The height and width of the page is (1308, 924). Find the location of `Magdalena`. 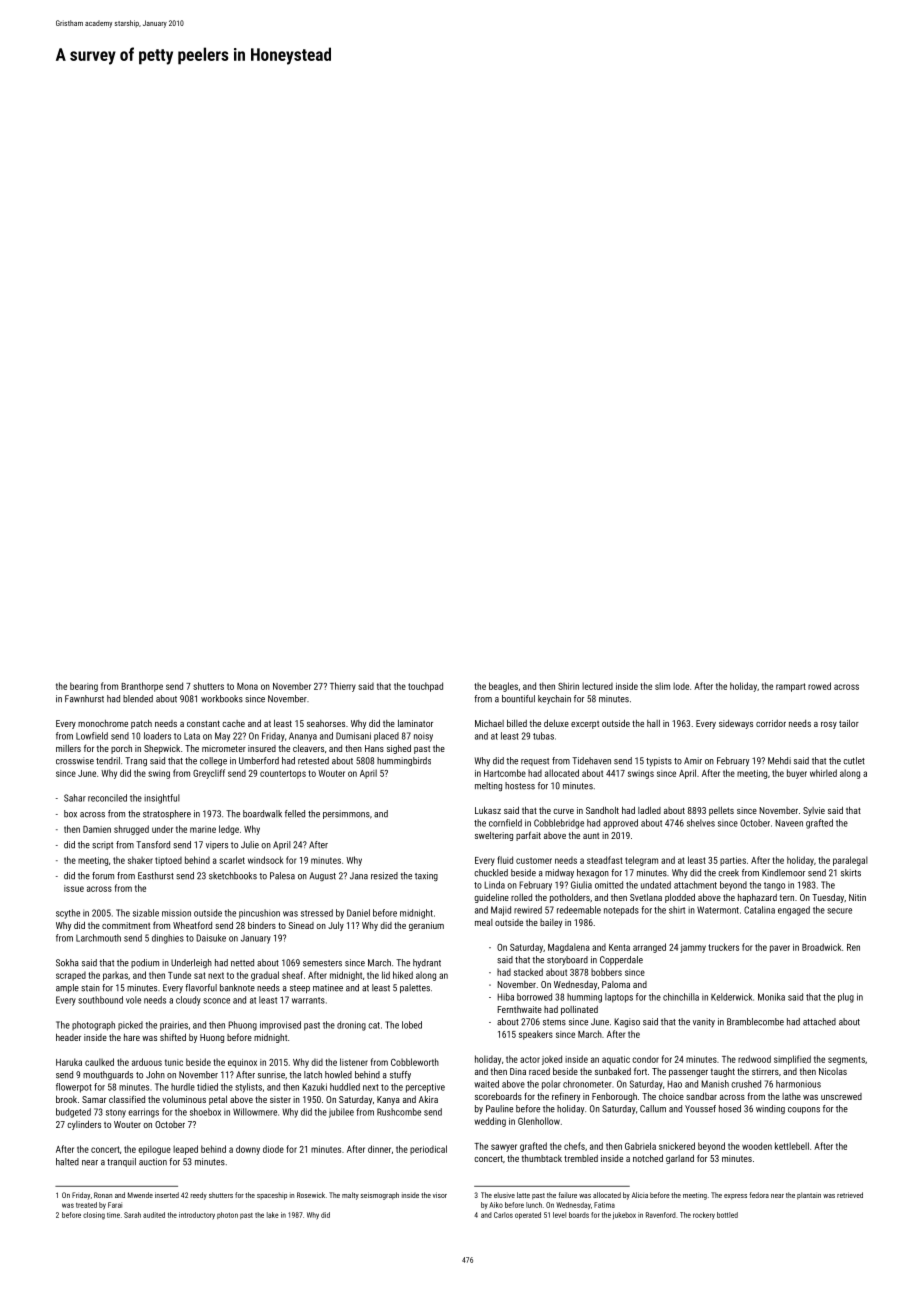

Magdalena is located at coordinates (568, 948).
